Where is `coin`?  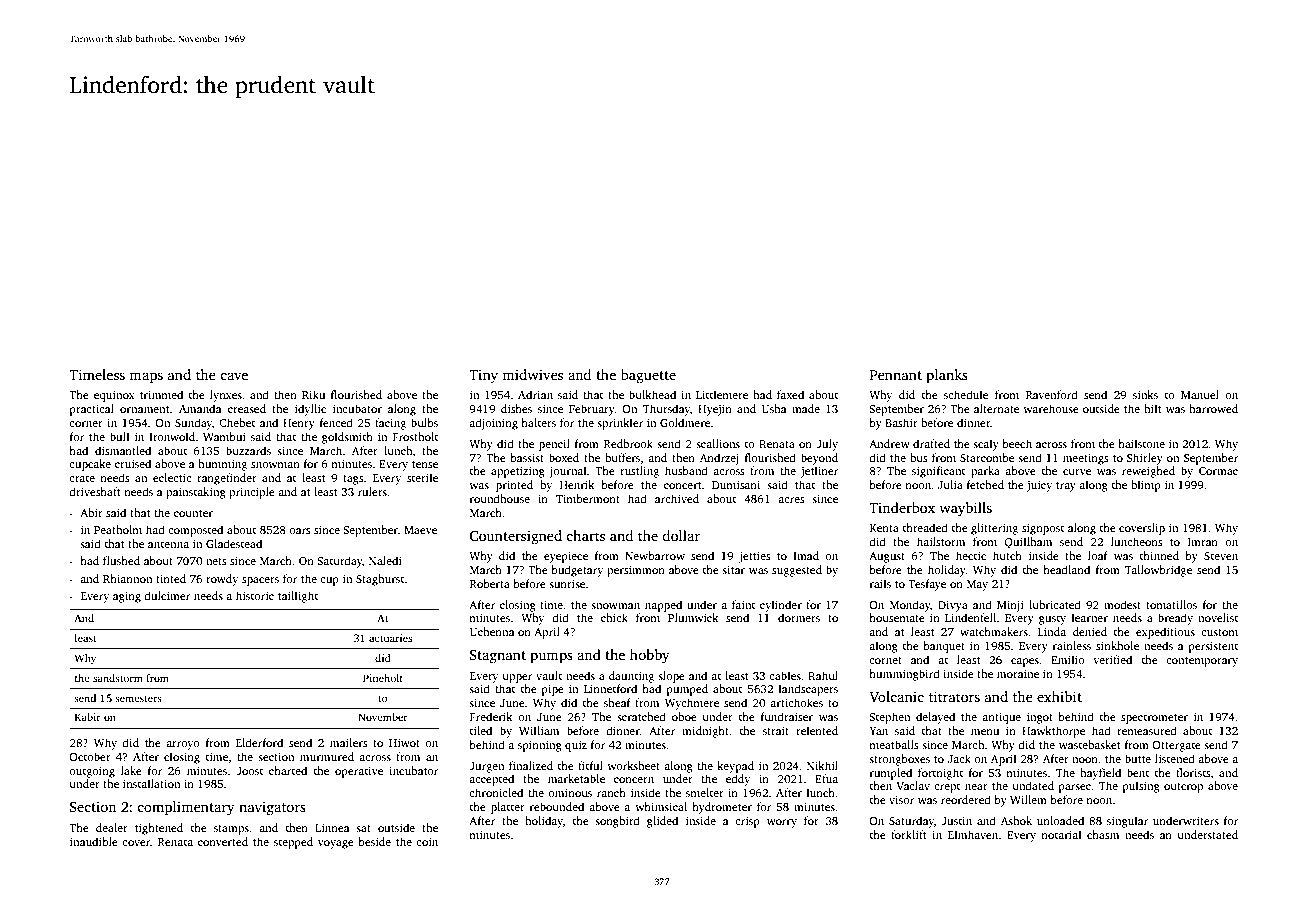 coin is located at coordinates (427, 842).
